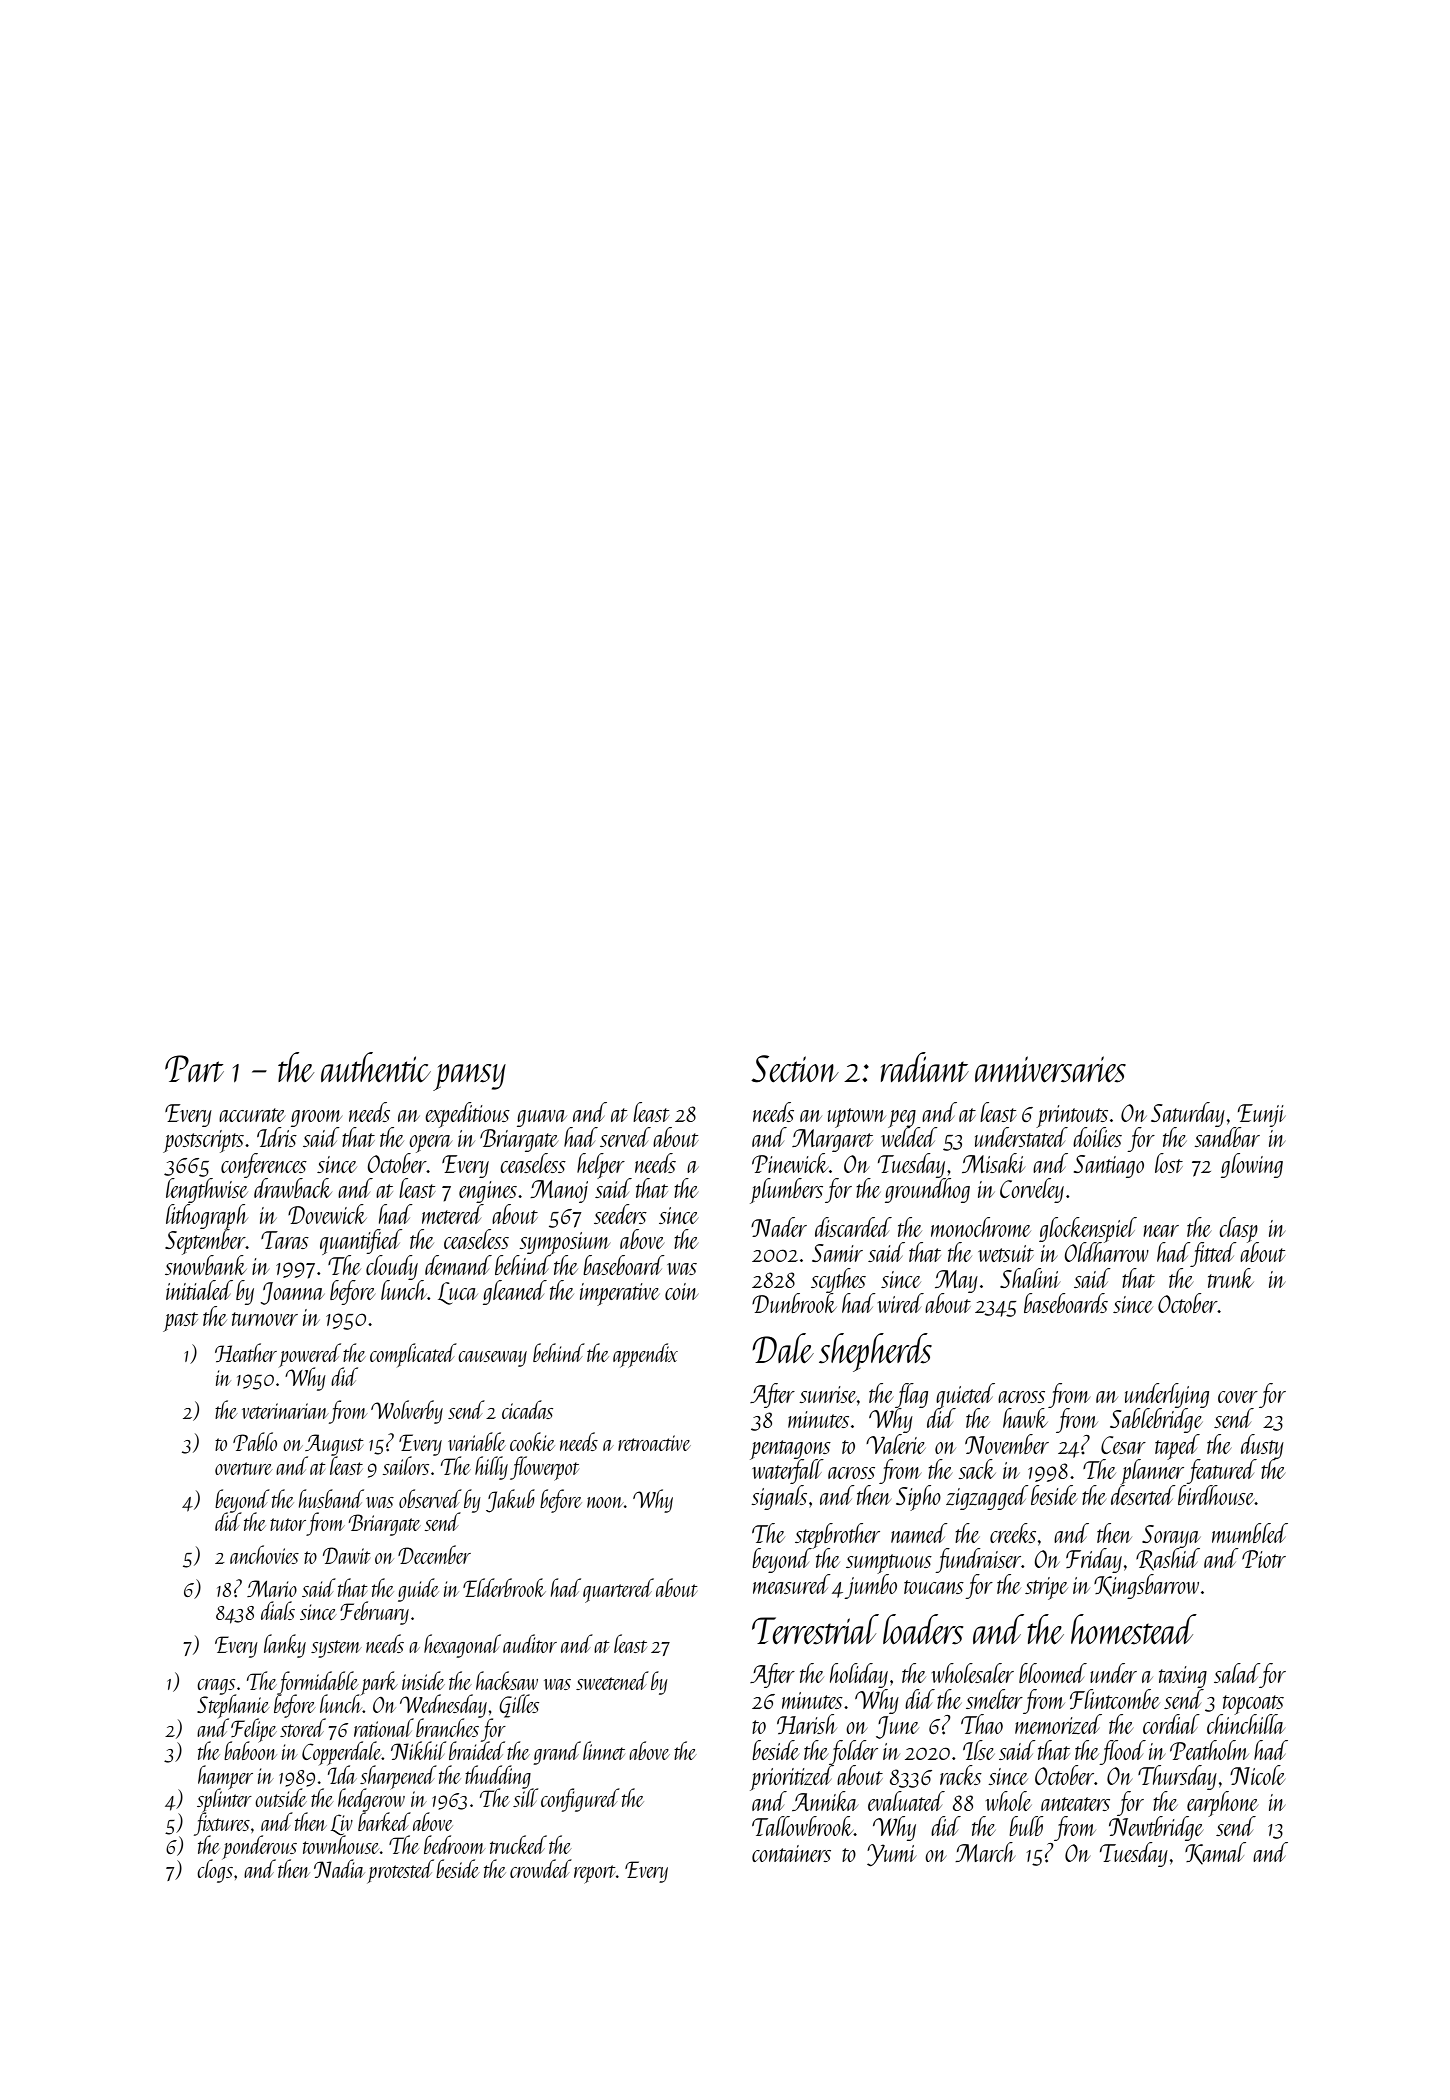  Describe the element at coordinates (205, 1242) in the screenshot. I see `September` at that location.
